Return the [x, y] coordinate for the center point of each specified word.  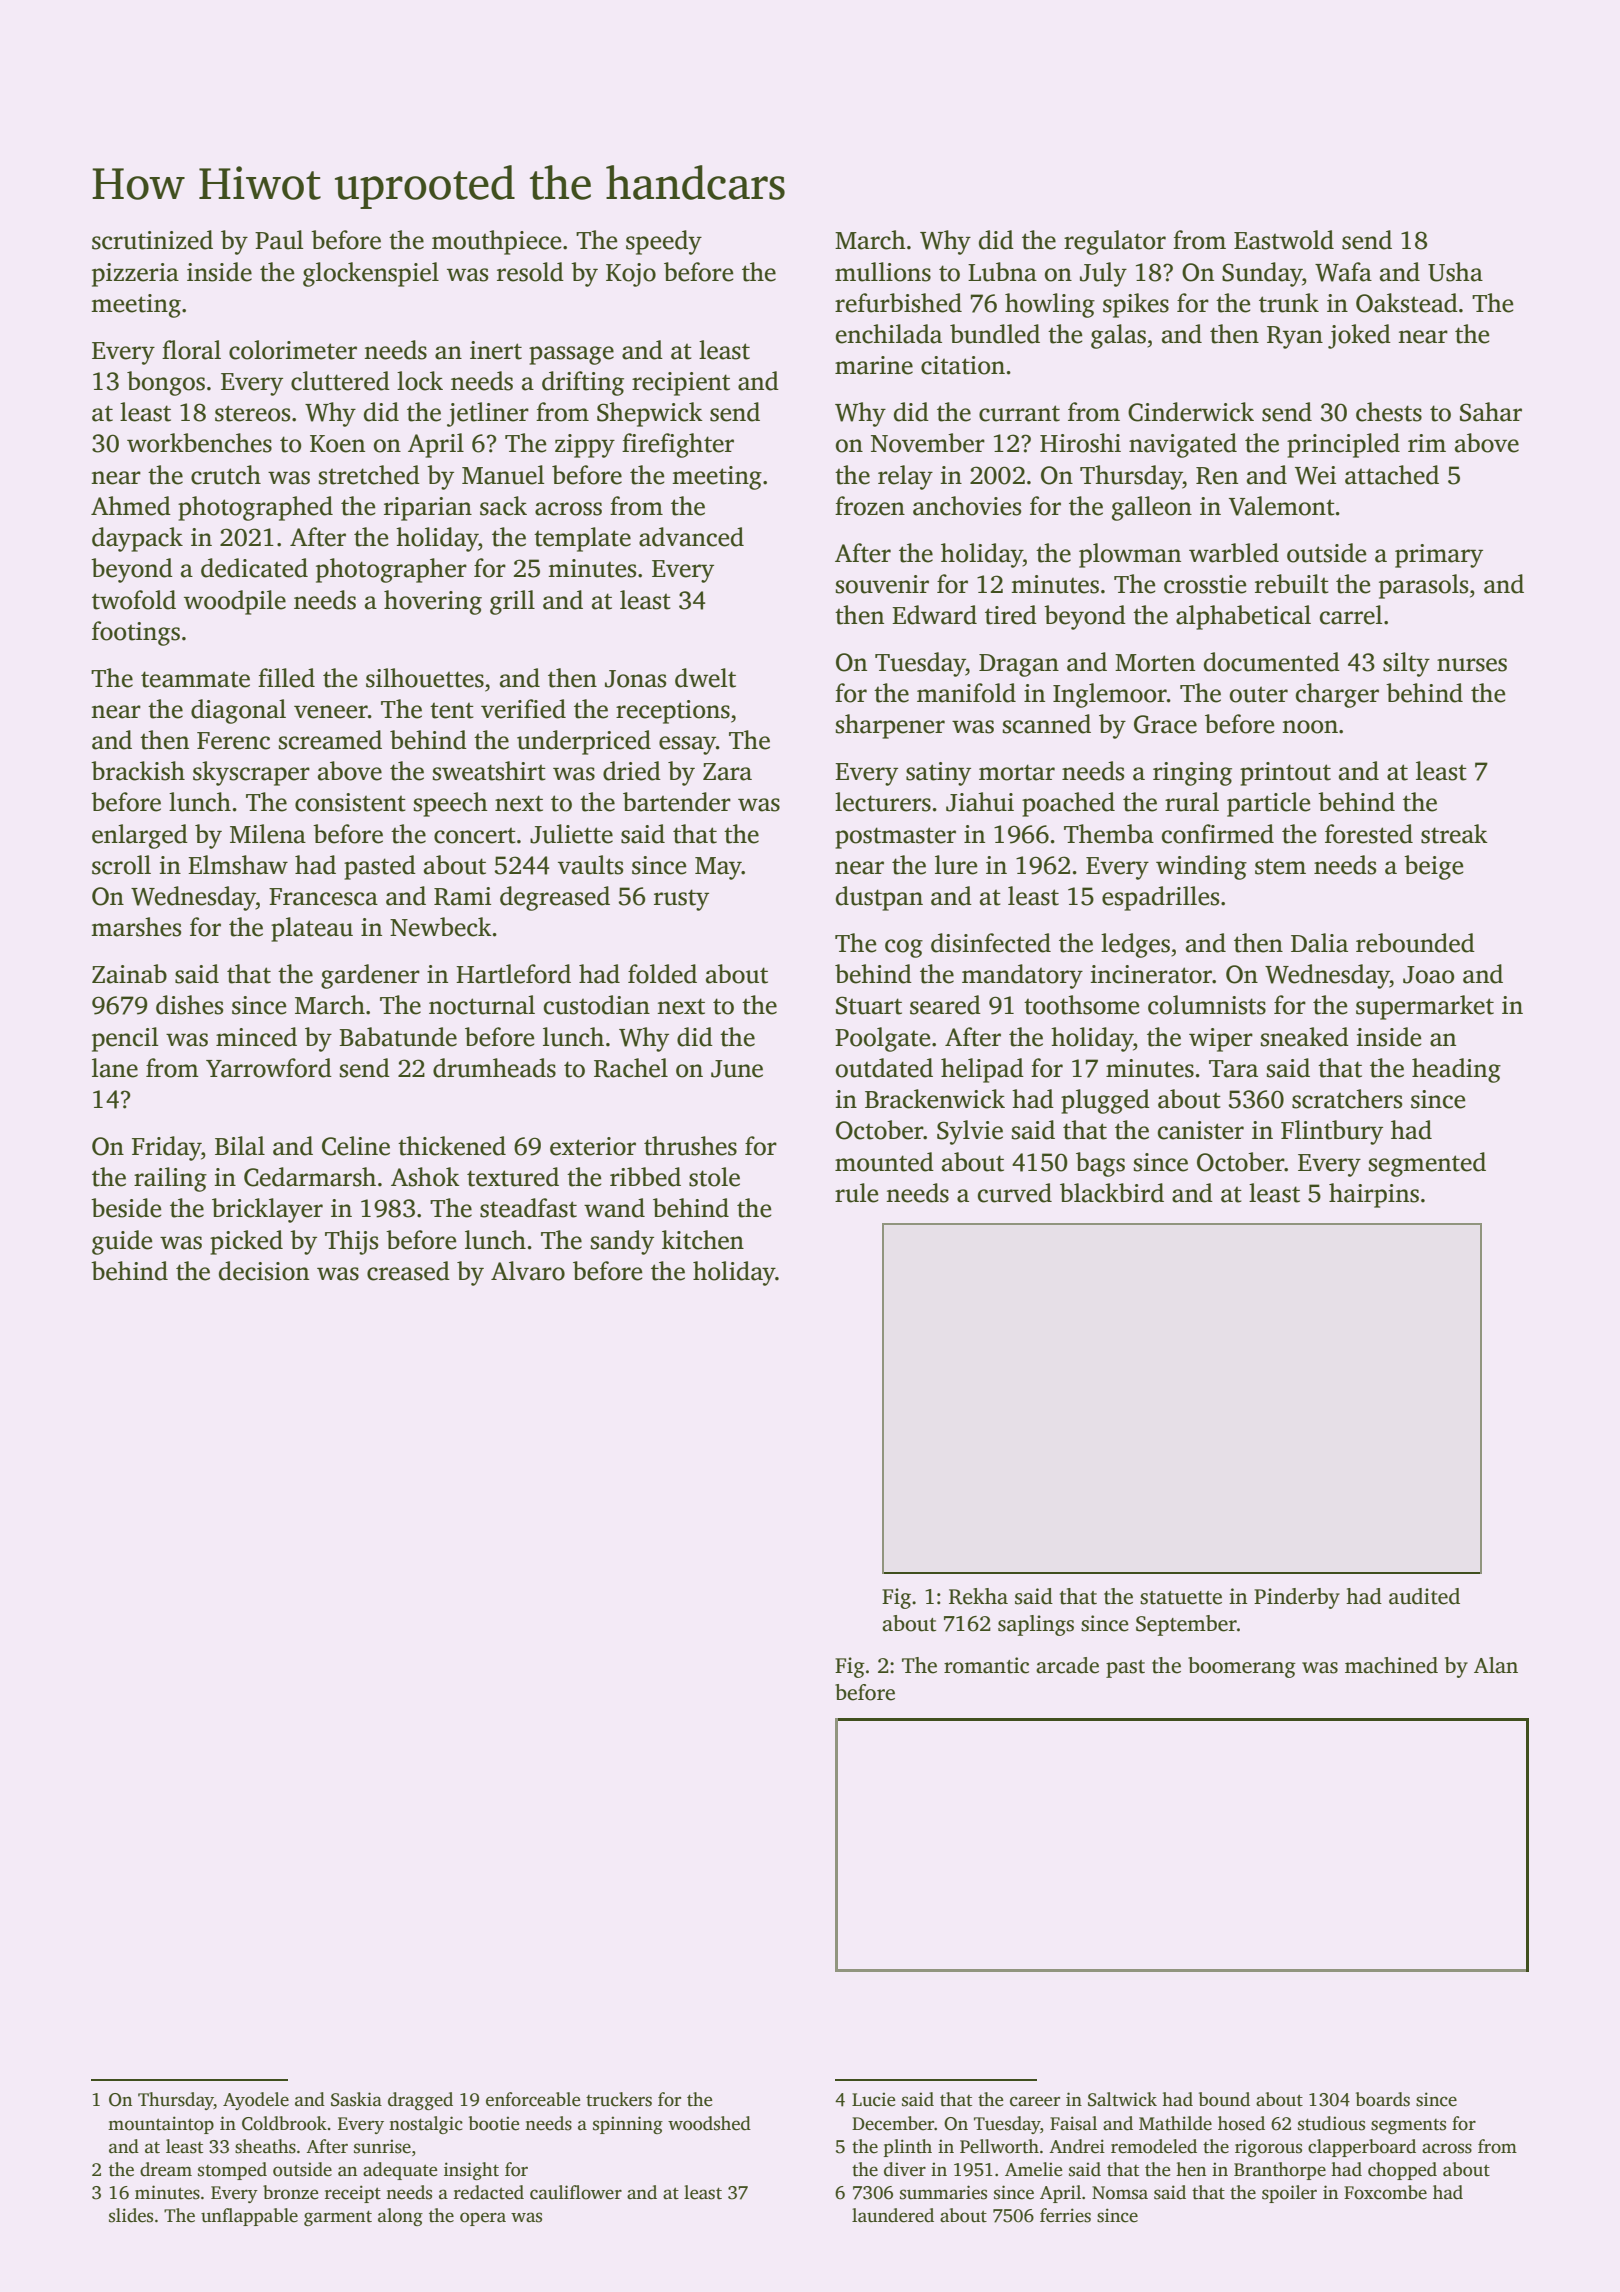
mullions [883, 272]
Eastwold [1284, 240]
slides [131, 2215]
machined [1391, 1665]
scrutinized [152, 240]
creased [408, 1271]
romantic [986, 1665]
